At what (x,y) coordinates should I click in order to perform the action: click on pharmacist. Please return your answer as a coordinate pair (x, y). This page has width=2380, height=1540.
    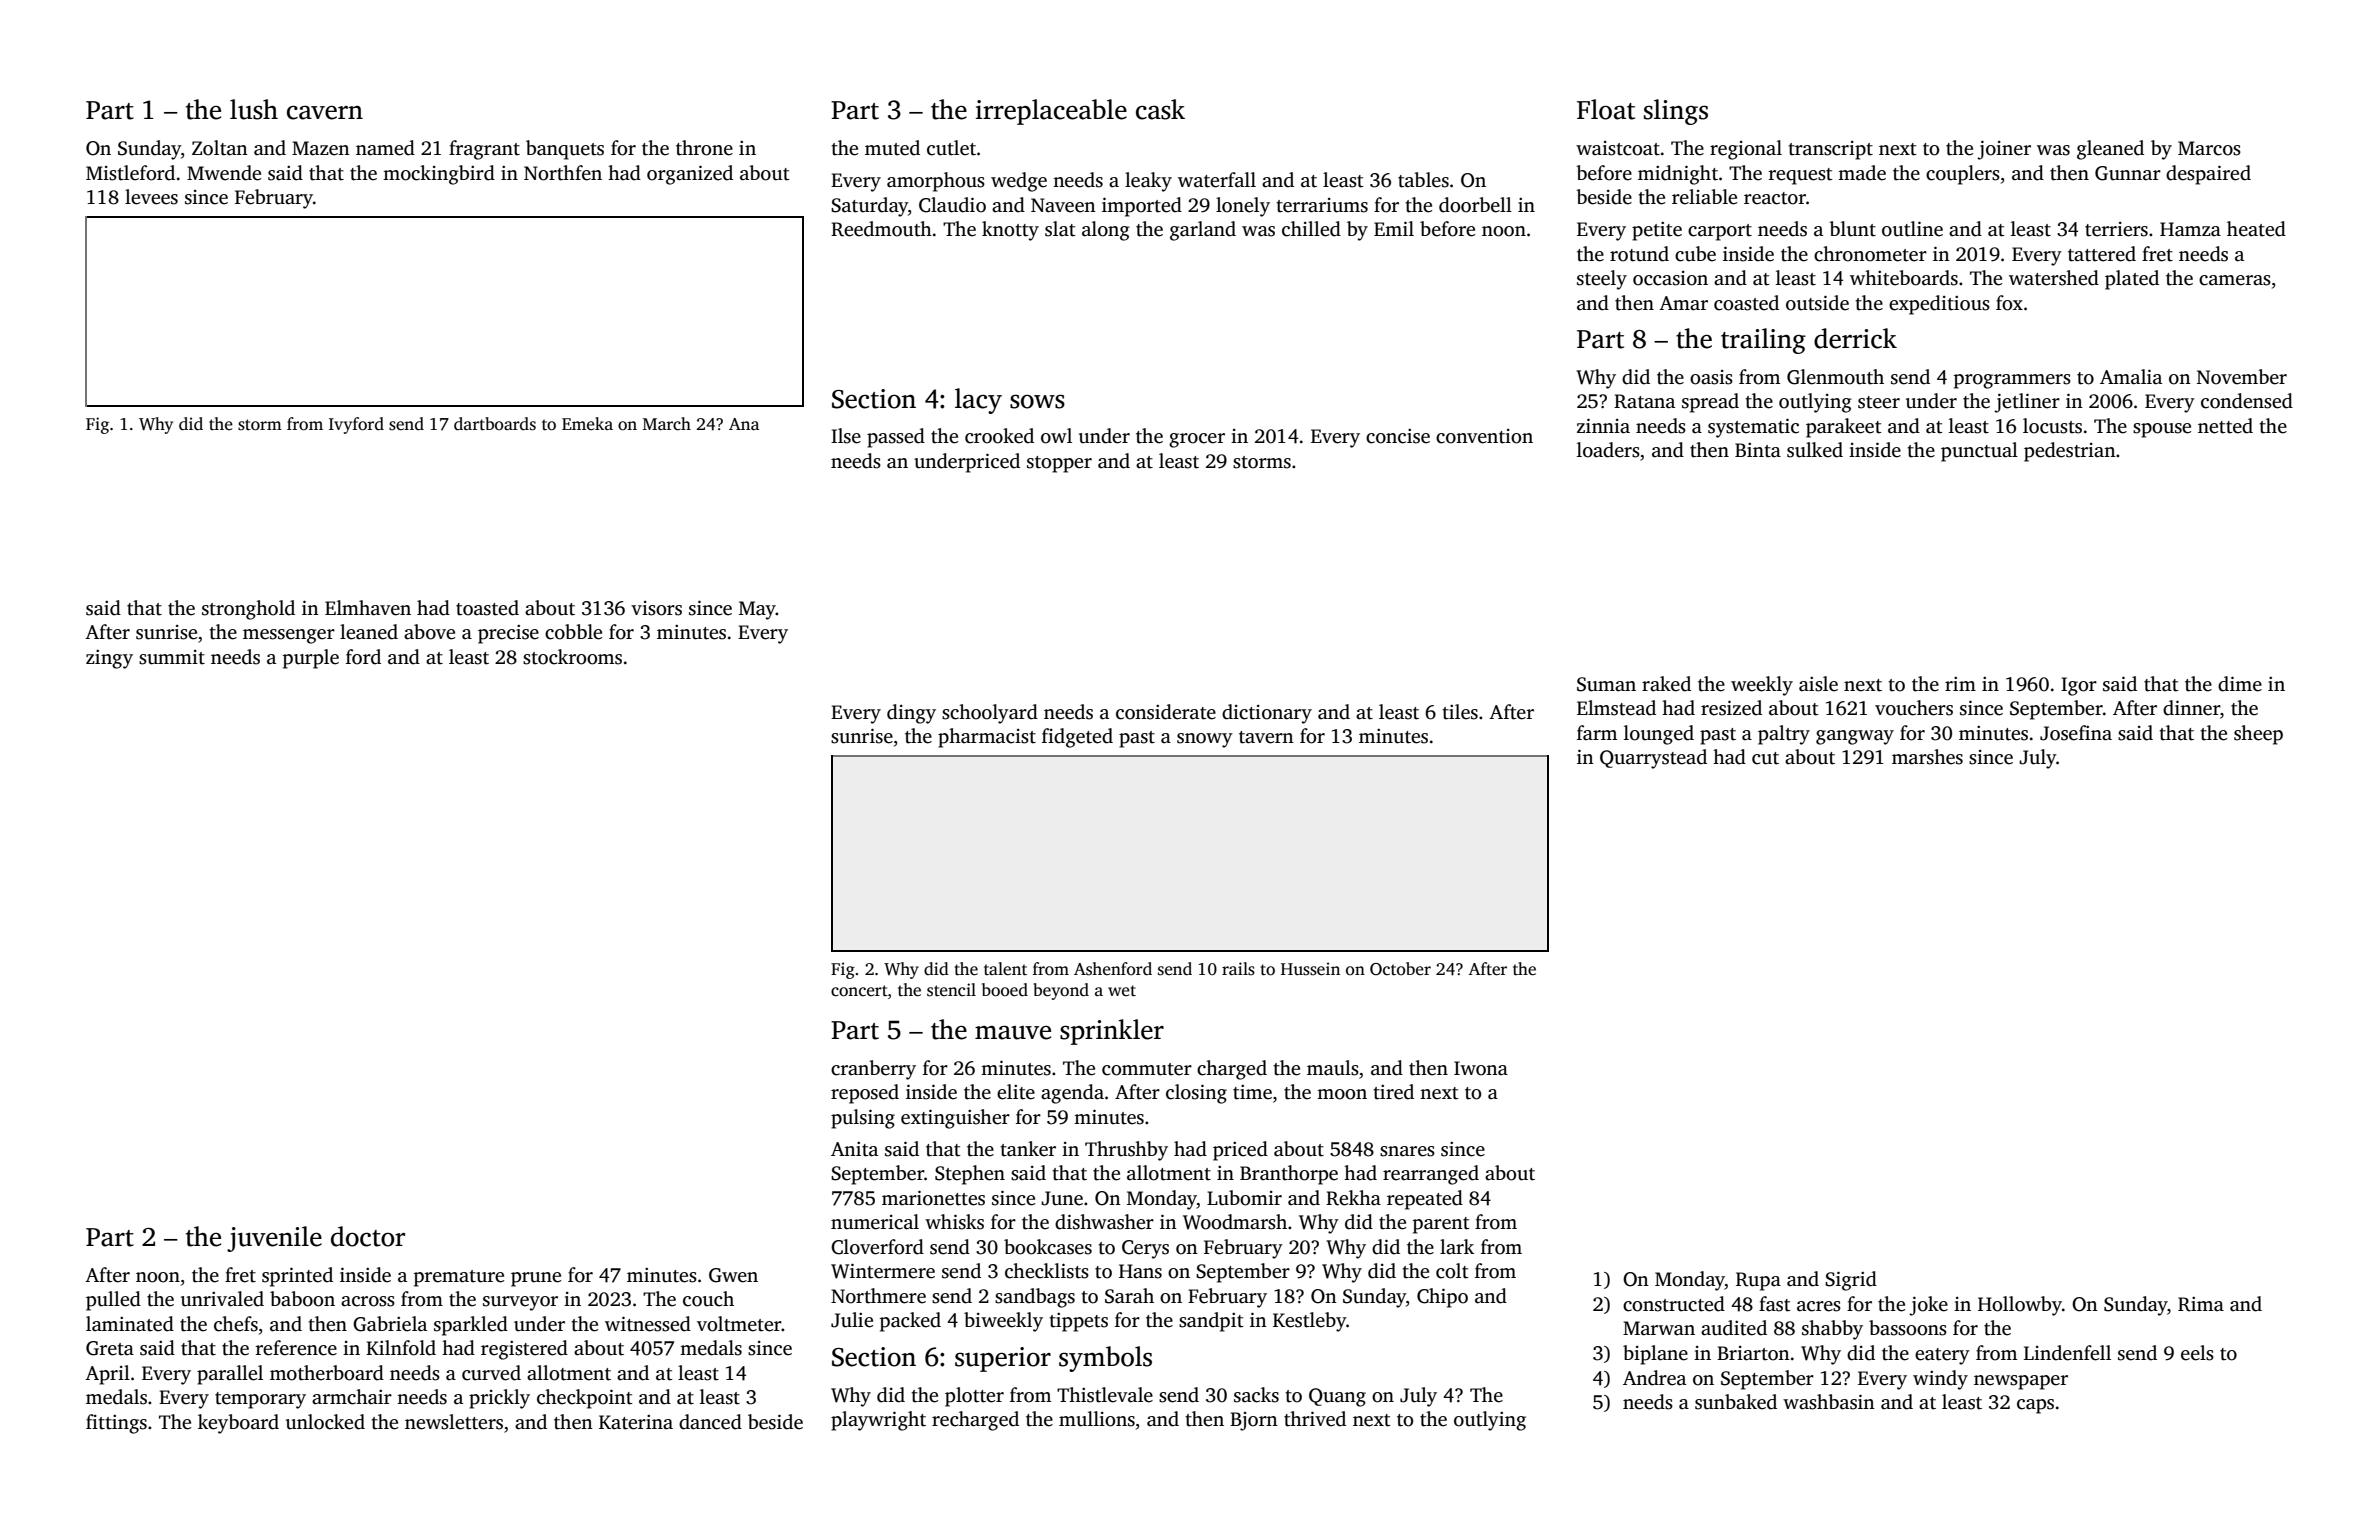
    Looking at the image, I should click on (987, 738).
